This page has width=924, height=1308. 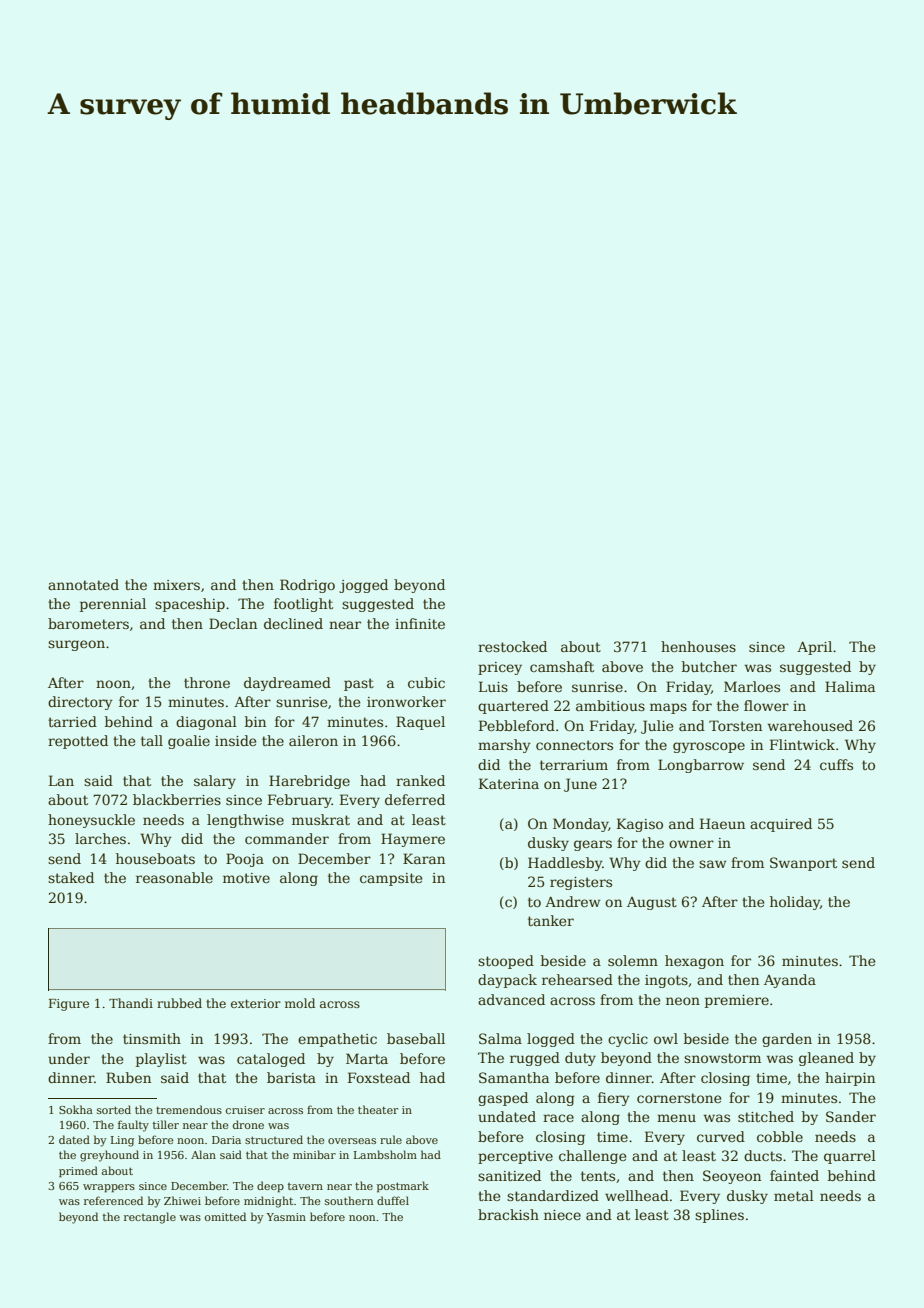 I want to click on southern, so click(x=349, y=1200).
